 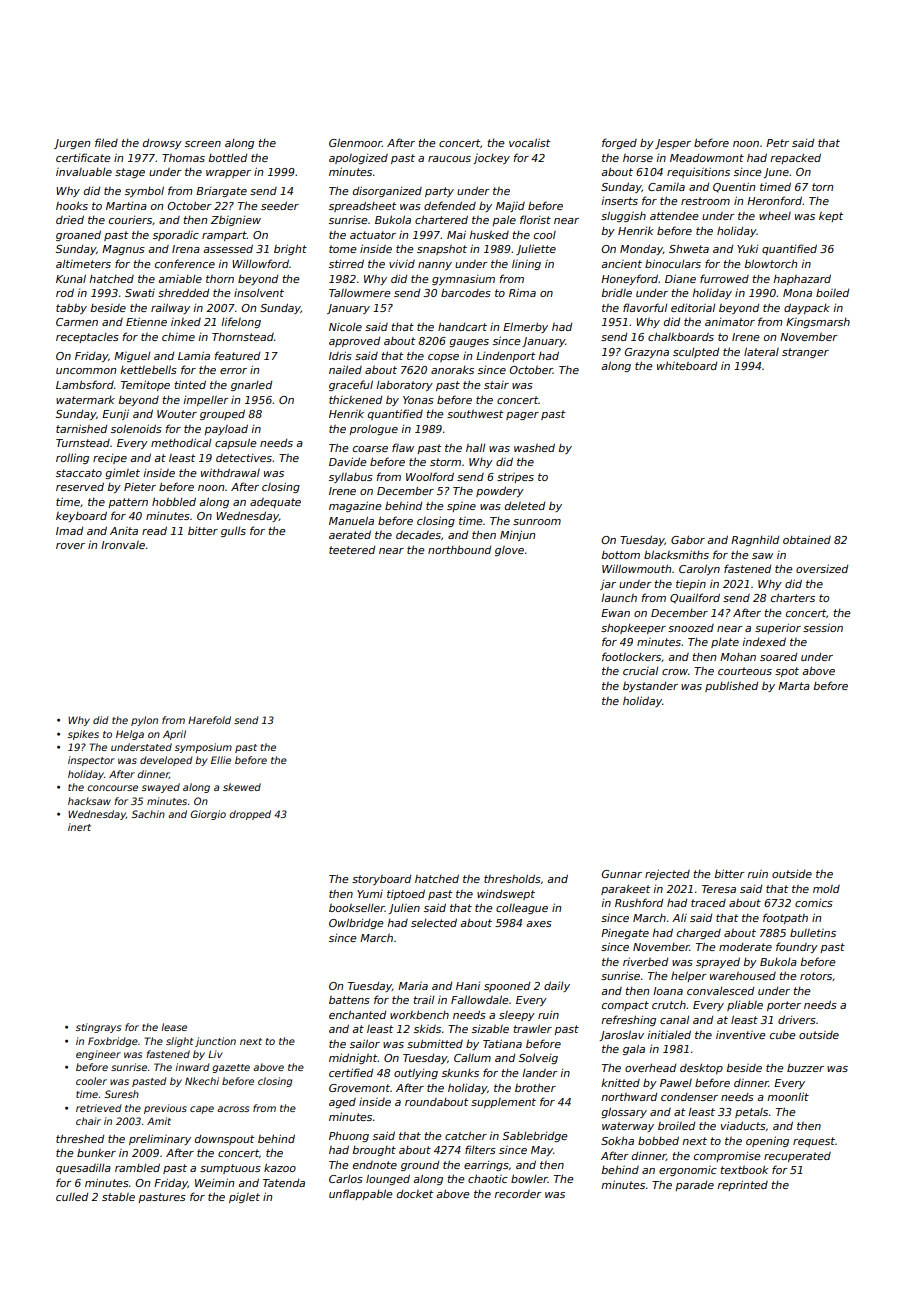 I want to click on dropped, so click(x=250, y=815).
